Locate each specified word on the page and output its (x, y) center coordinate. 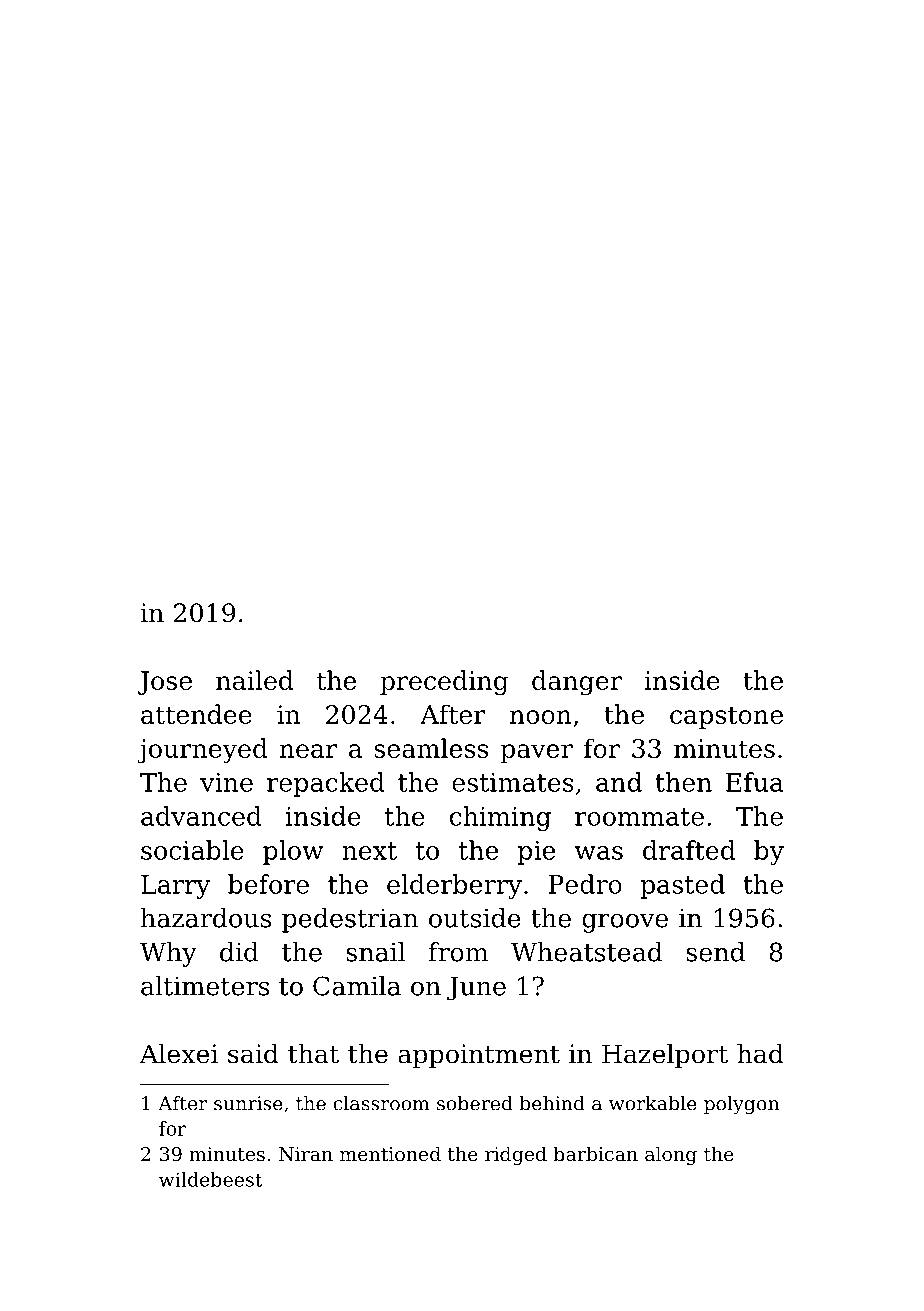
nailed (254, 680)
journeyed (202, 751)
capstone (726, 717)
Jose (165, 683)
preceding (444, 683)
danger (577, 683)
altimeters (205, 986)
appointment (479, 1056)
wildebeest (210, 1179)
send (715, 952)
